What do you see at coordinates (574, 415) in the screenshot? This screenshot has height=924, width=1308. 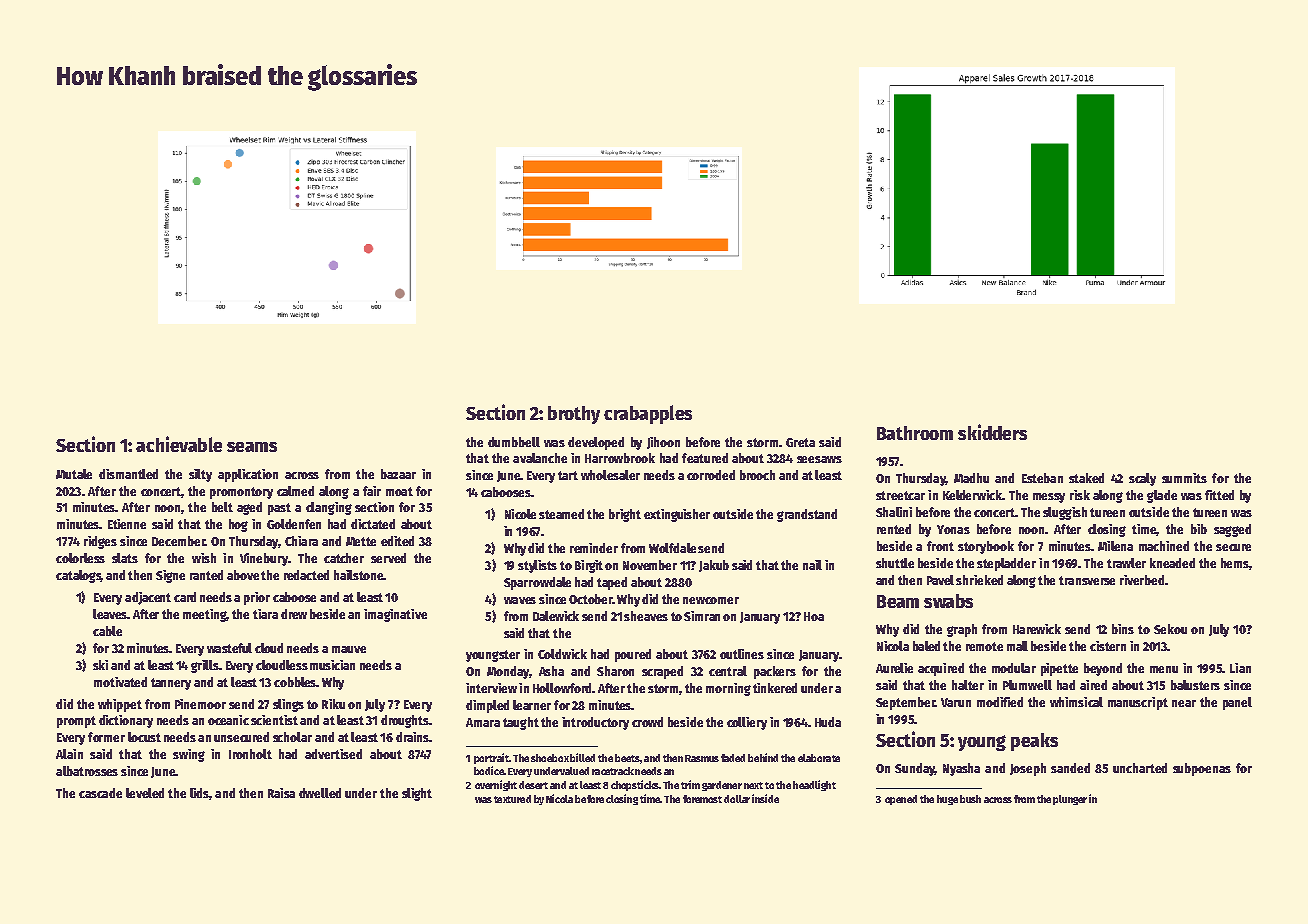 I see `brothy` at bounding box center [574, 415].
